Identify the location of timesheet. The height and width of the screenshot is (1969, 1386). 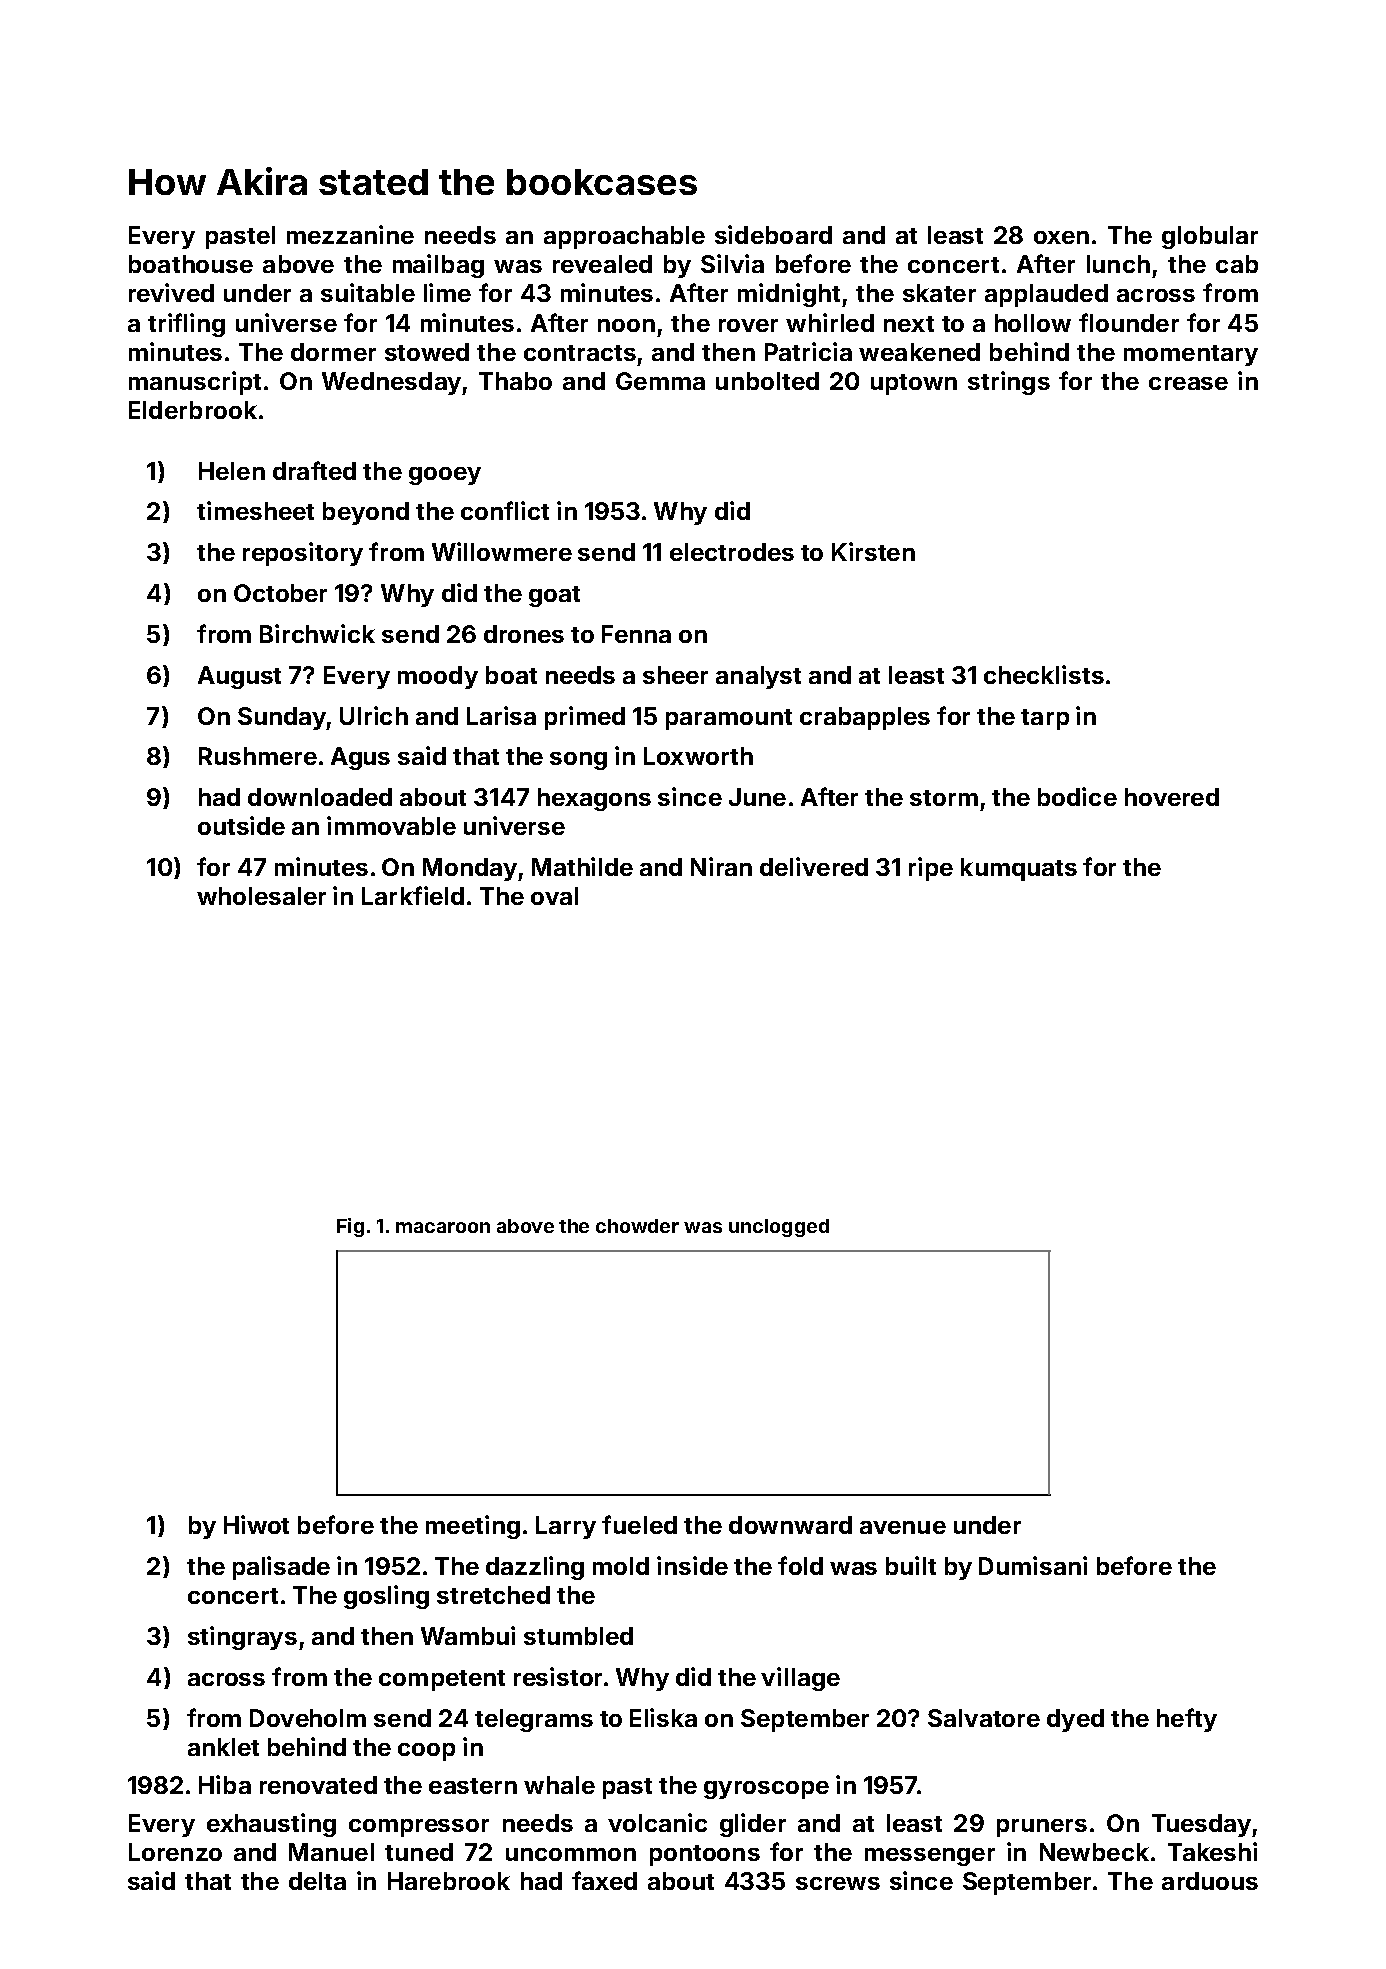
(255, 510).
